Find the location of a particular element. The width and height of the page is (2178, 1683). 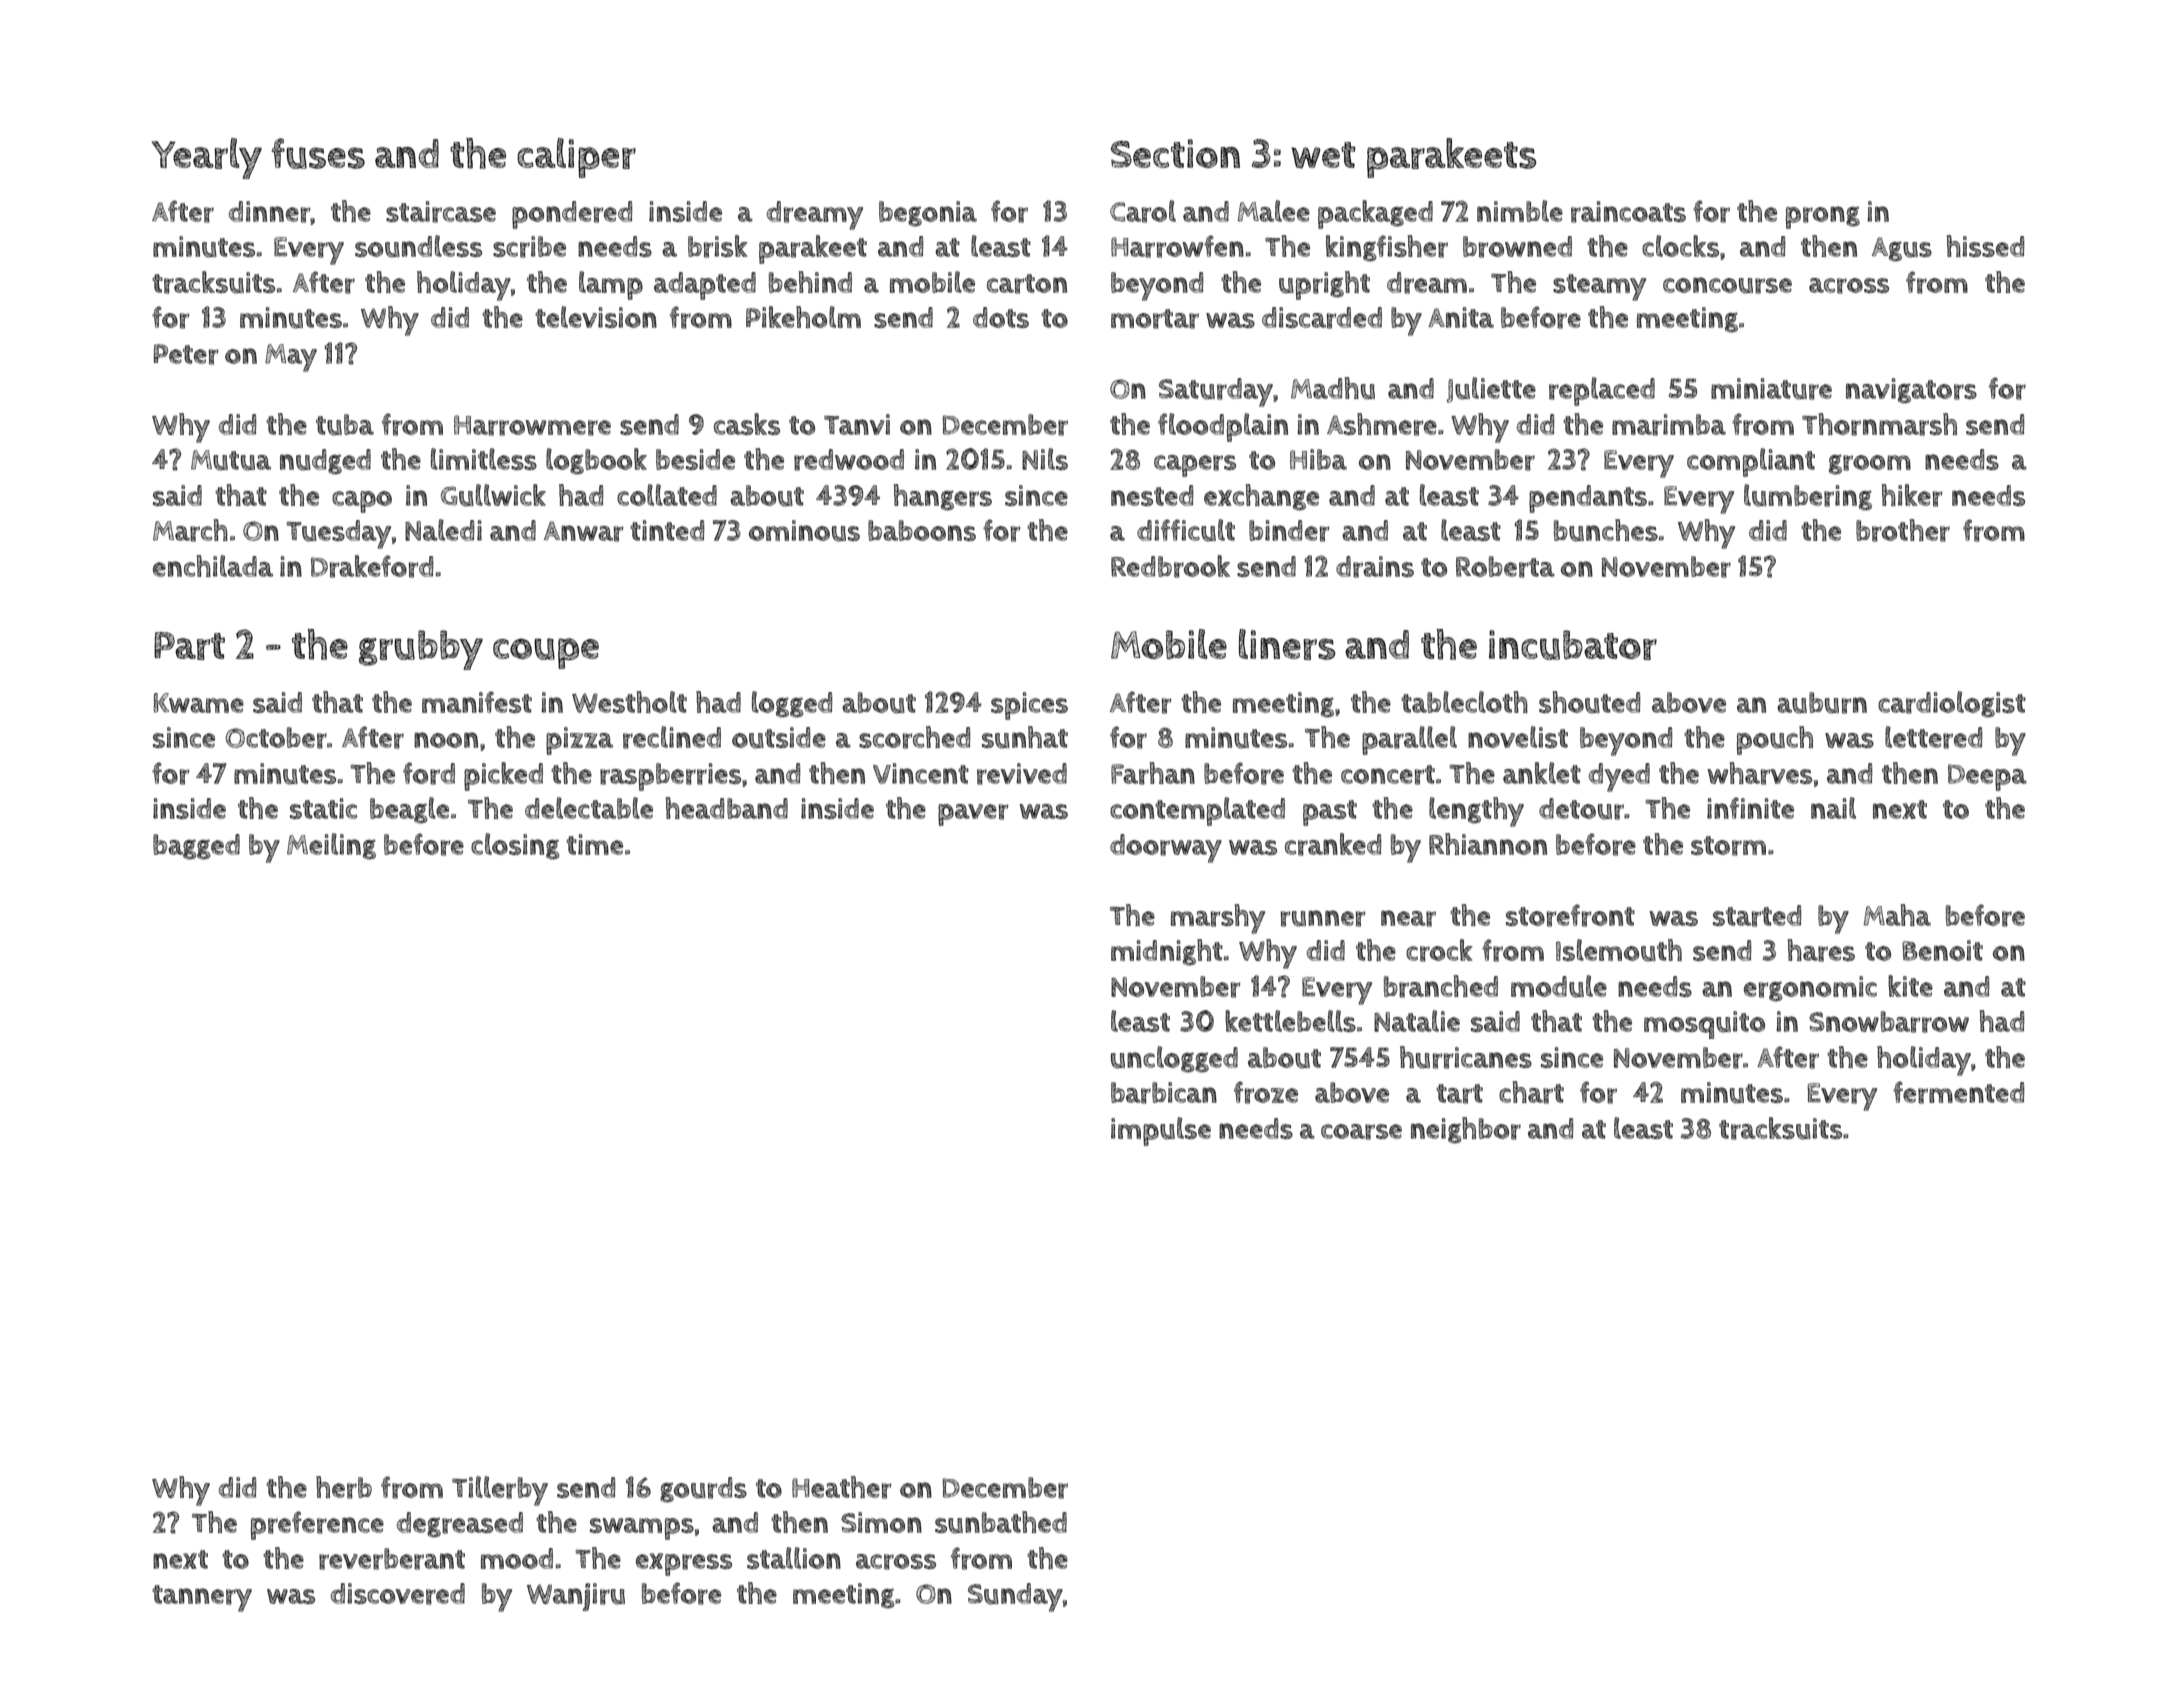

prong is located at coordinates (1823, 217).
